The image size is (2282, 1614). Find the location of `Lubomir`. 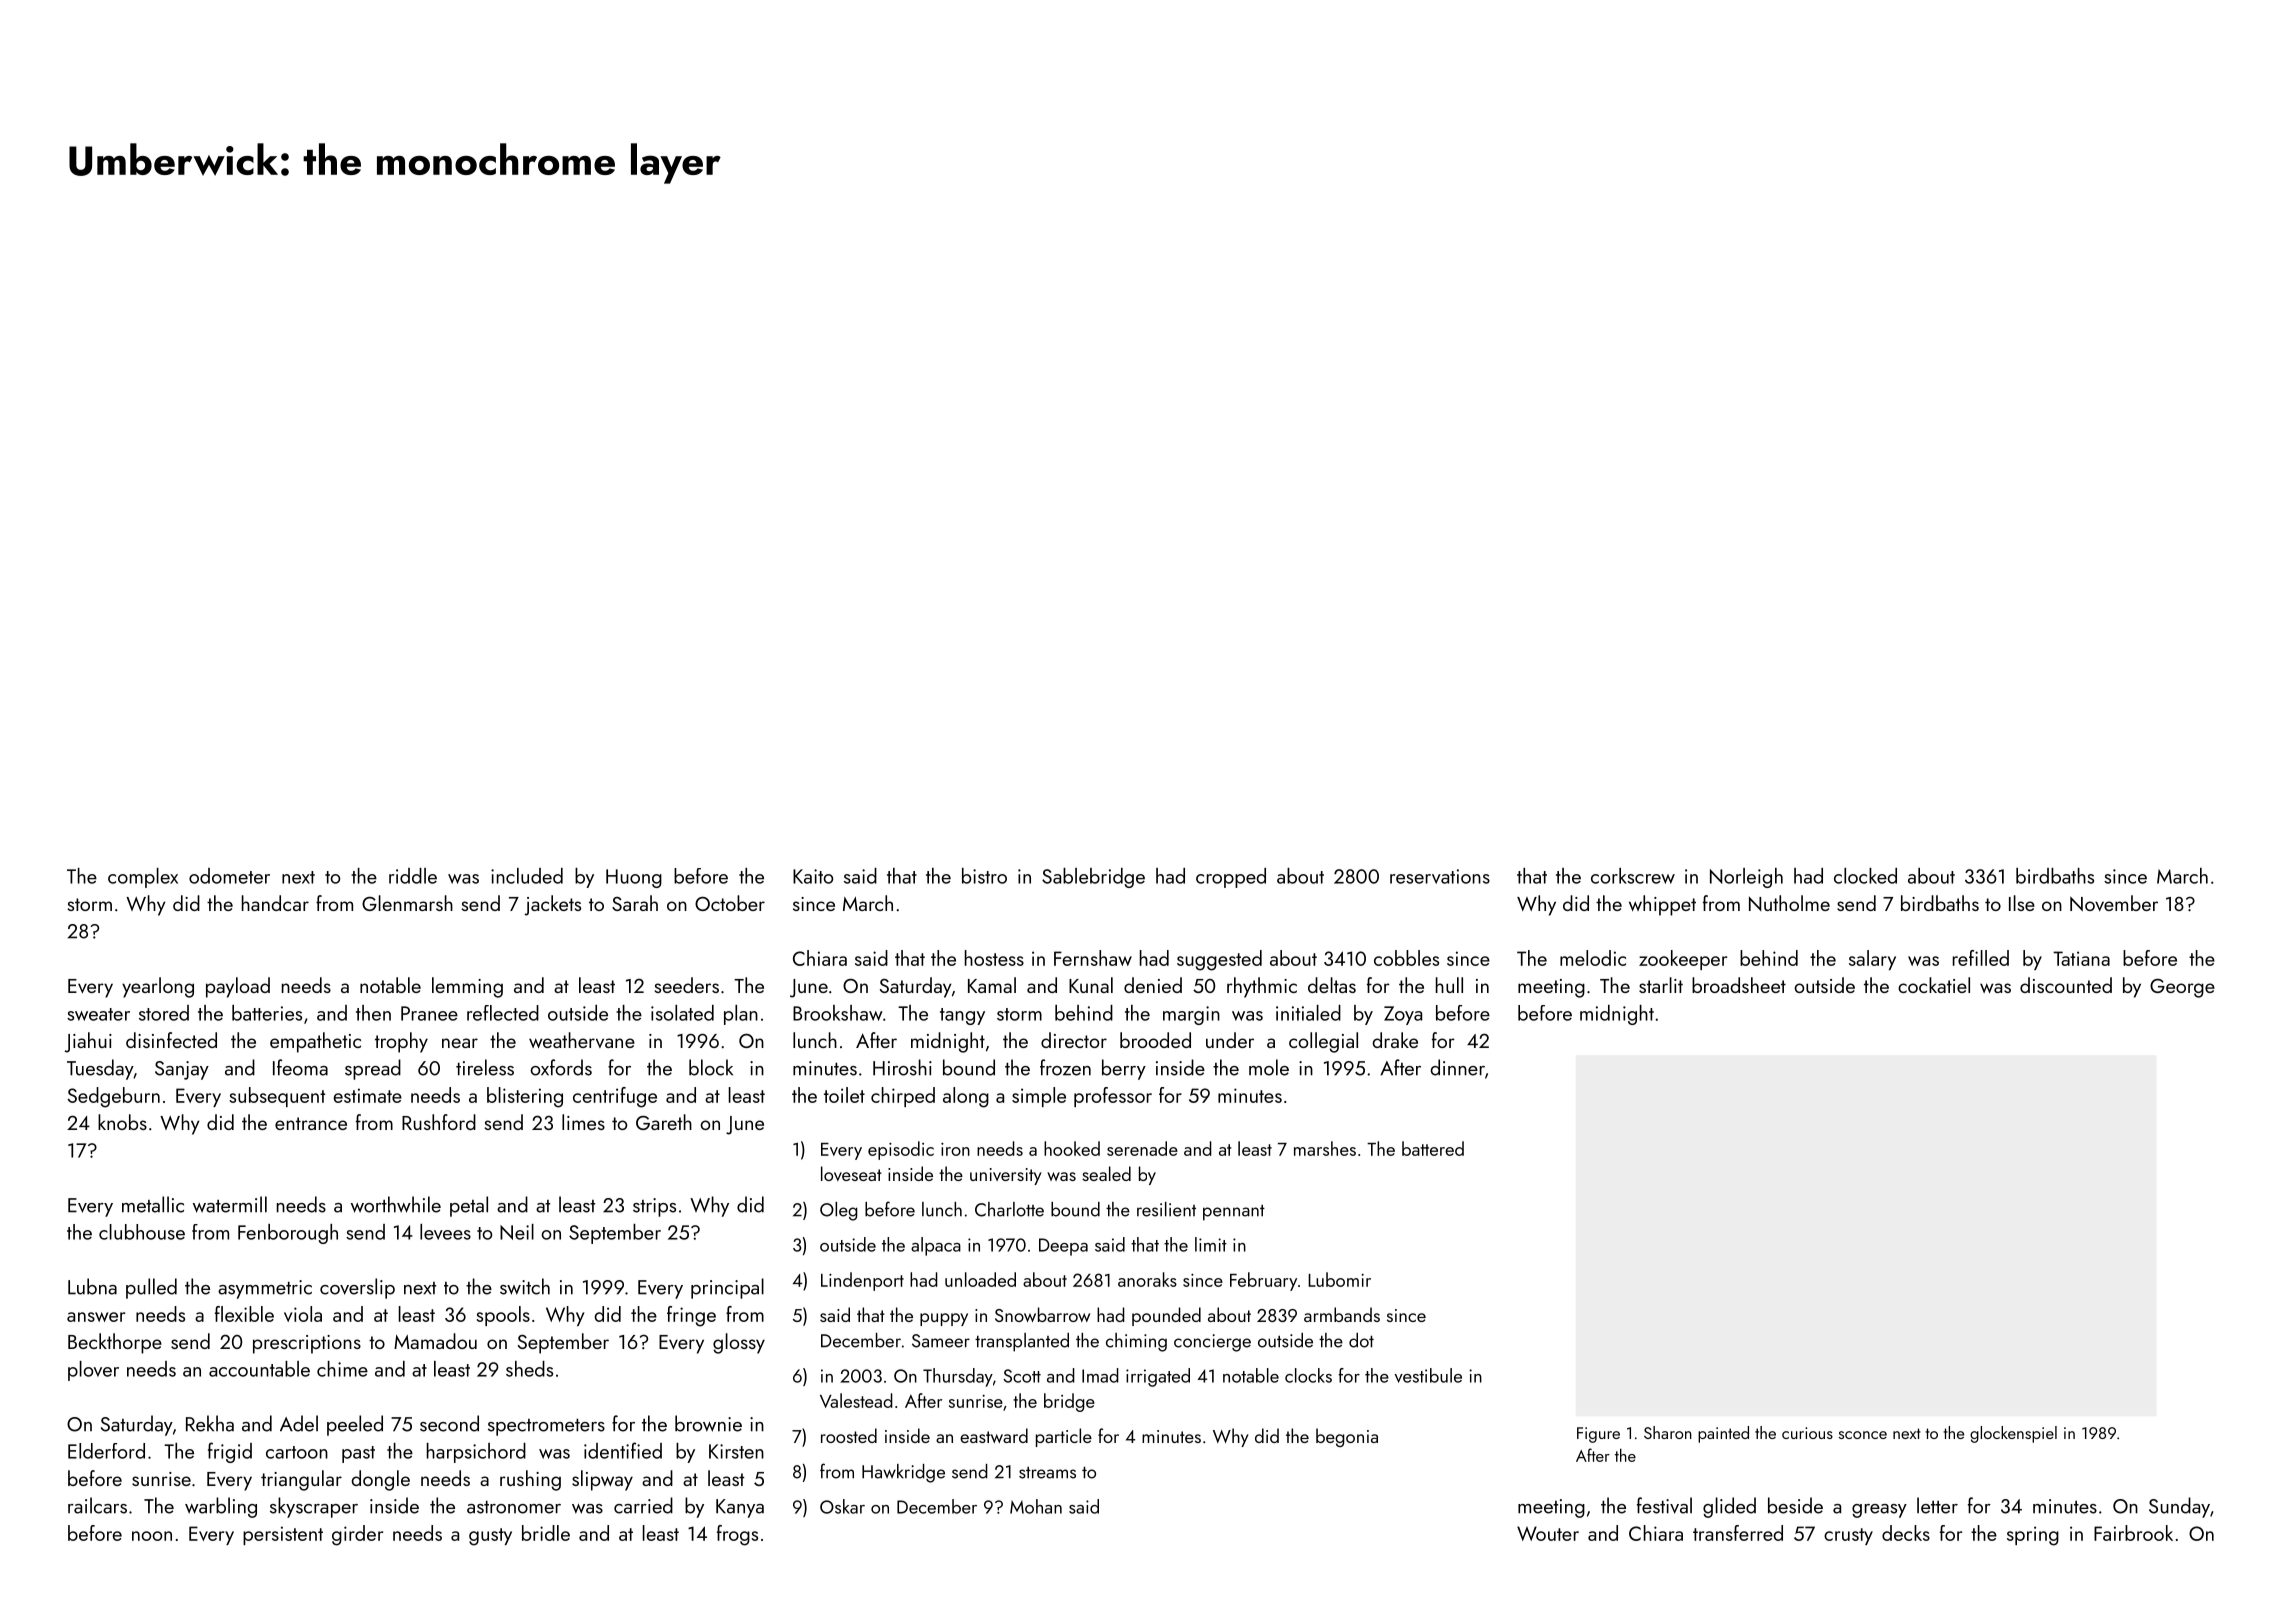

Lubomir is located at coordinates (1339, 1279).
